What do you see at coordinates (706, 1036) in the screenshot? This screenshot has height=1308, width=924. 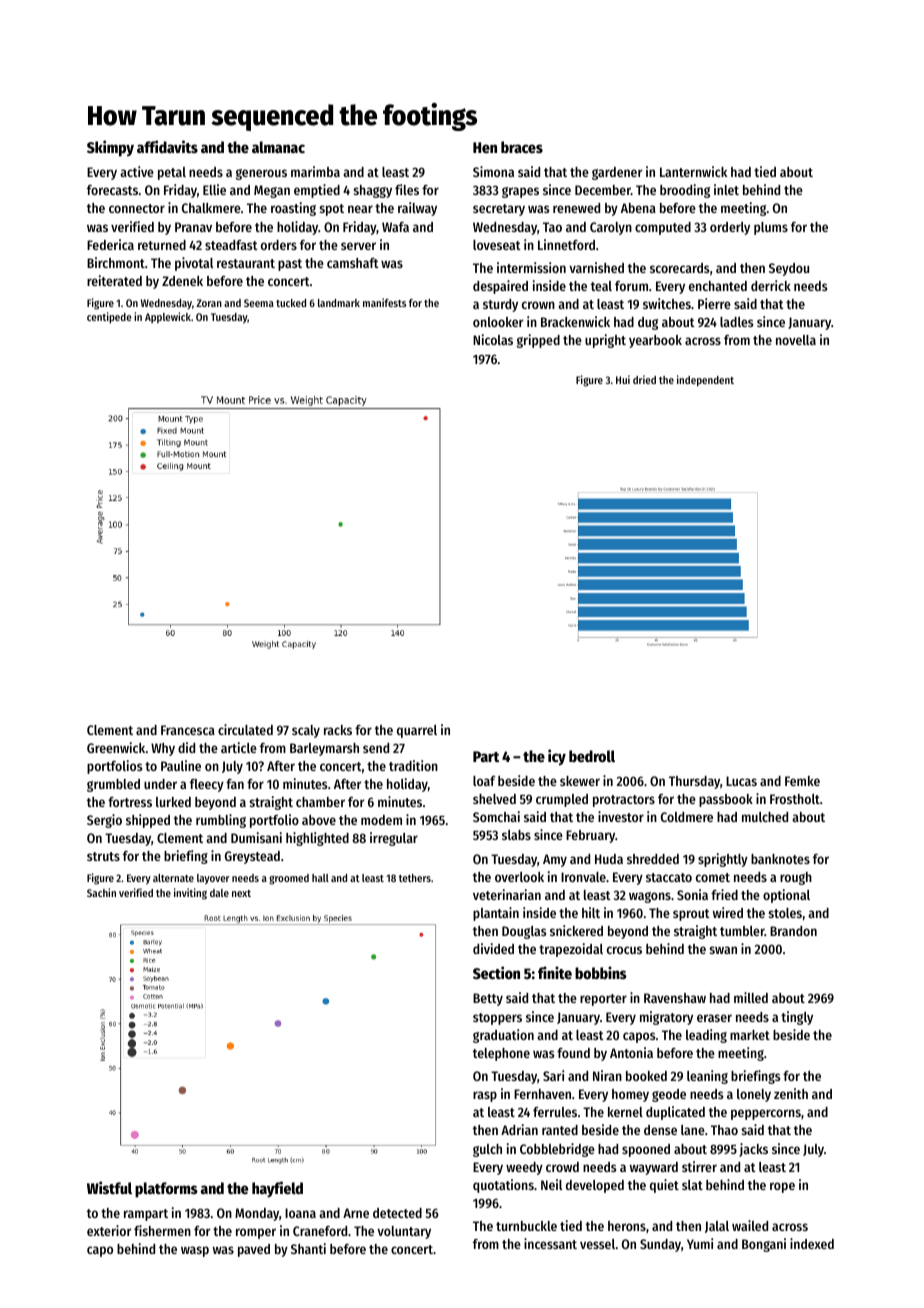 I see `leading` at bounding box center [706, 1036].
